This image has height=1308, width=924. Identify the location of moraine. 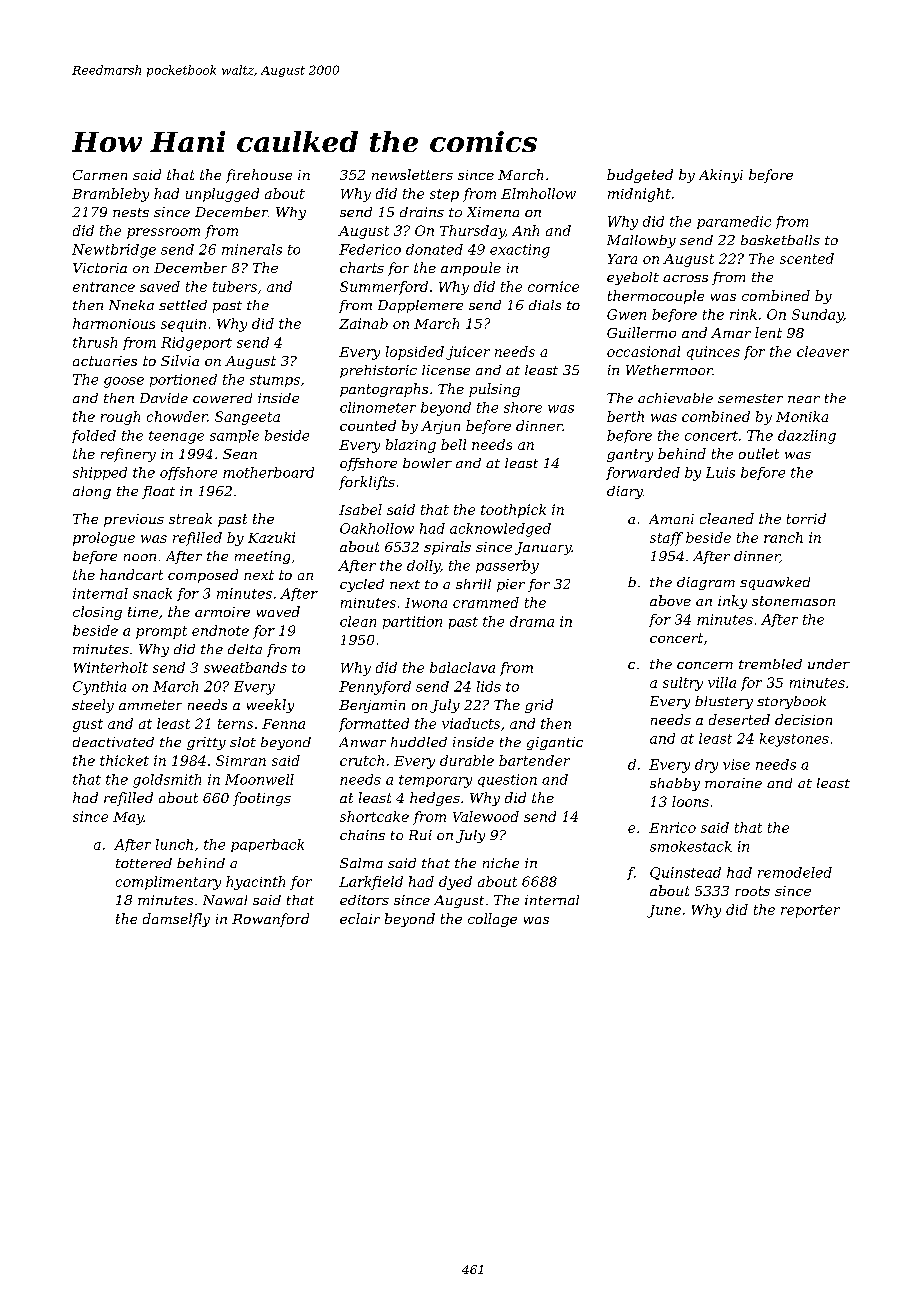
(733, 783).
